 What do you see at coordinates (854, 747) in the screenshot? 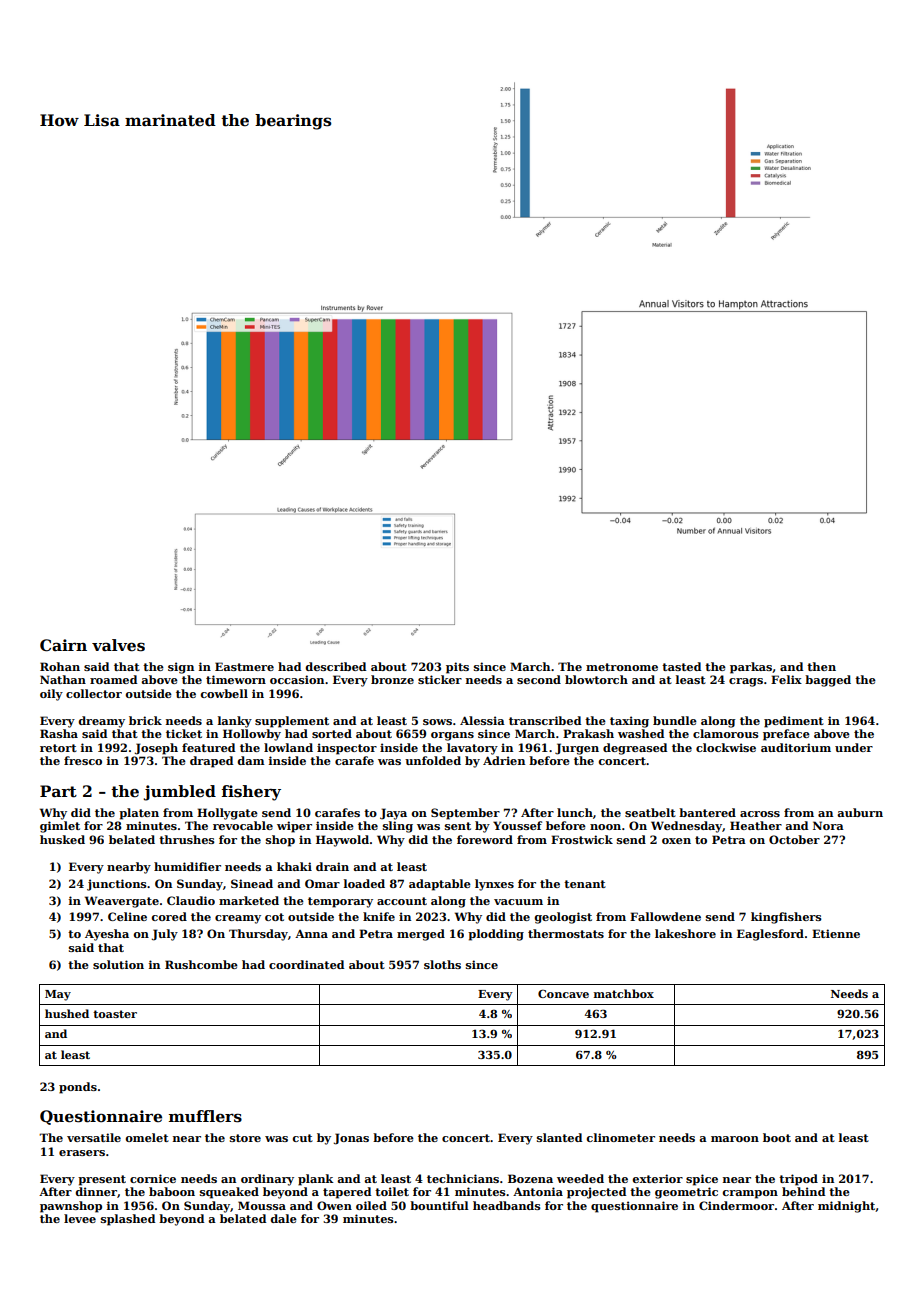
I see `under` at bounding box center [854, 747].
